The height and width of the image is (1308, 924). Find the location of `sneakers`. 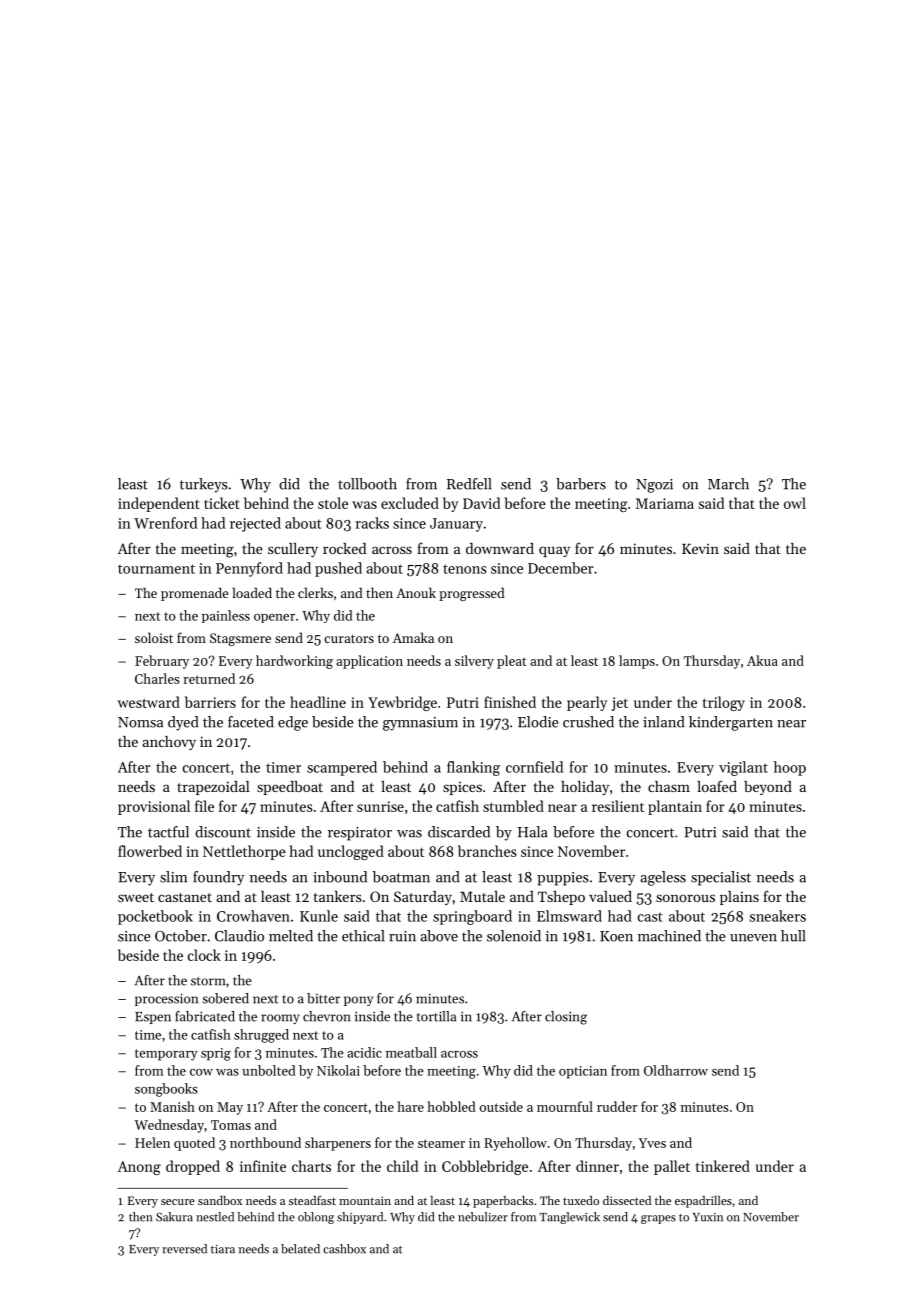

sneakers is located at coordinates (778, 916).
